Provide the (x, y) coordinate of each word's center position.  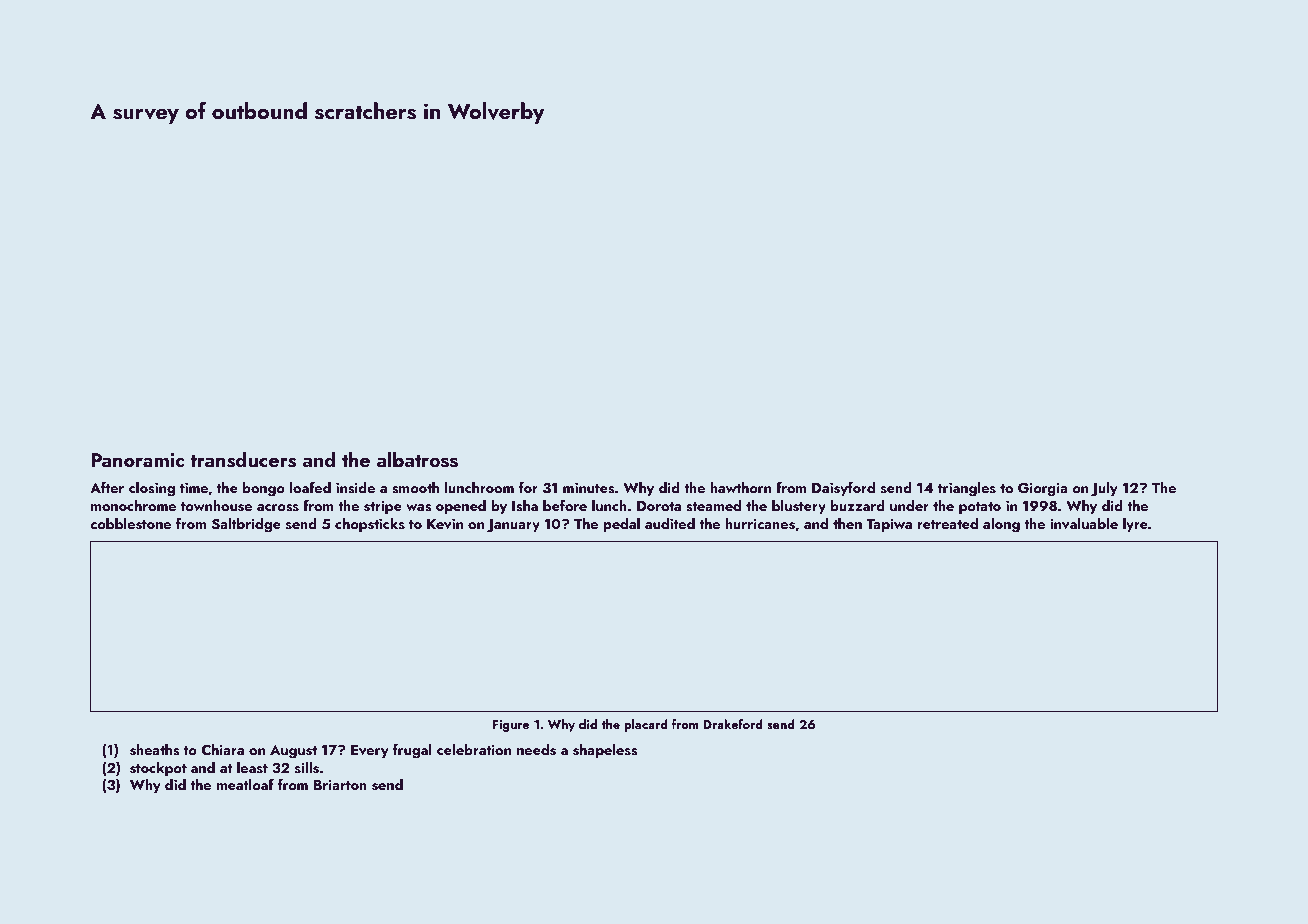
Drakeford (733, 724)
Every (370, 751)
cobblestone (130, 524)
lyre (1135, 525)
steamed (713, 506)
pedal (621, 525)
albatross (417, 459)
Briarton (340, 785)
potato (980, 508)
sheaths (154, 750)
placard (646, 725)
